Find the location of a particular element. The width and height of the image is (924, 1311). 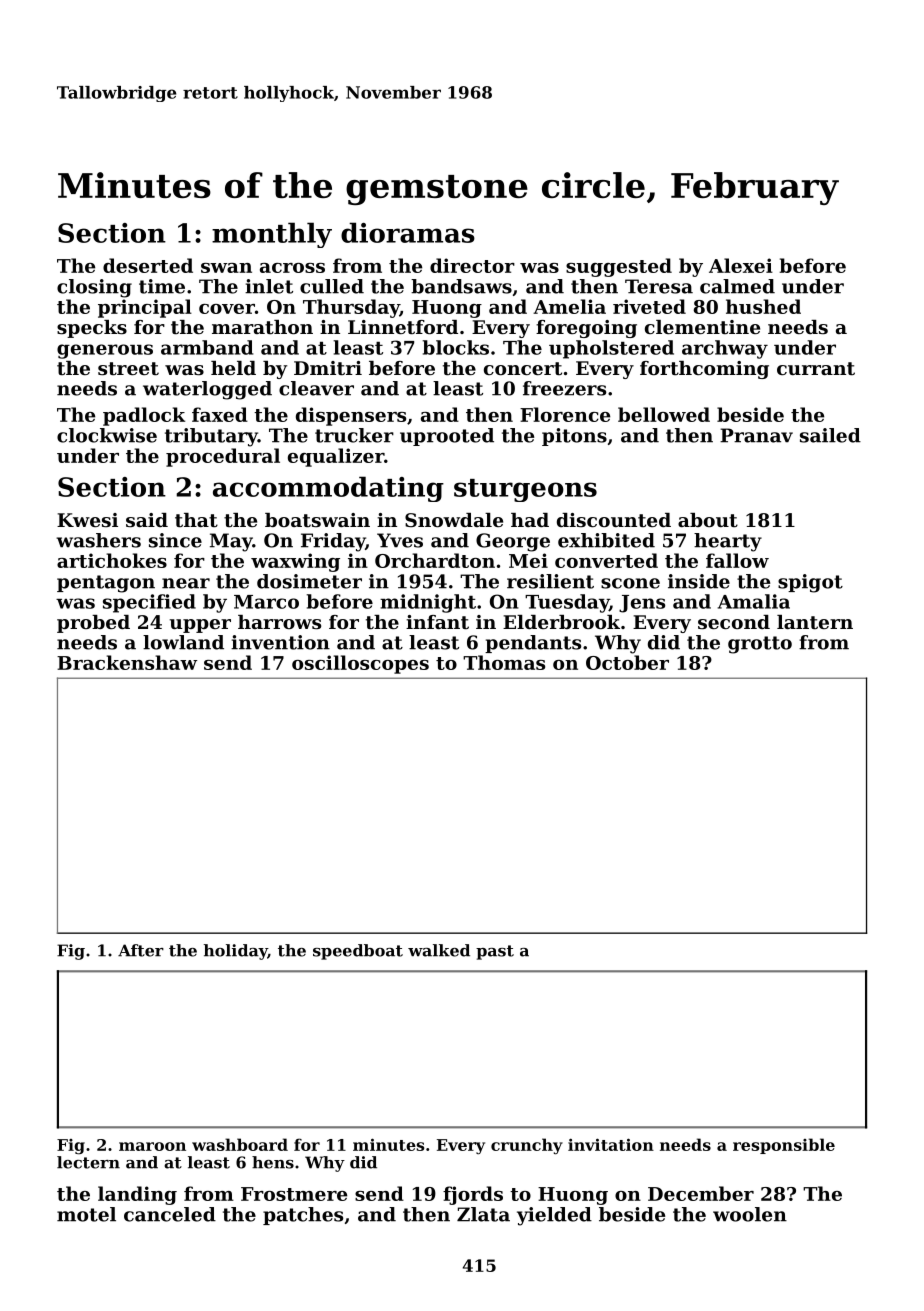

speedboat is located at coordinates (358, 952).
